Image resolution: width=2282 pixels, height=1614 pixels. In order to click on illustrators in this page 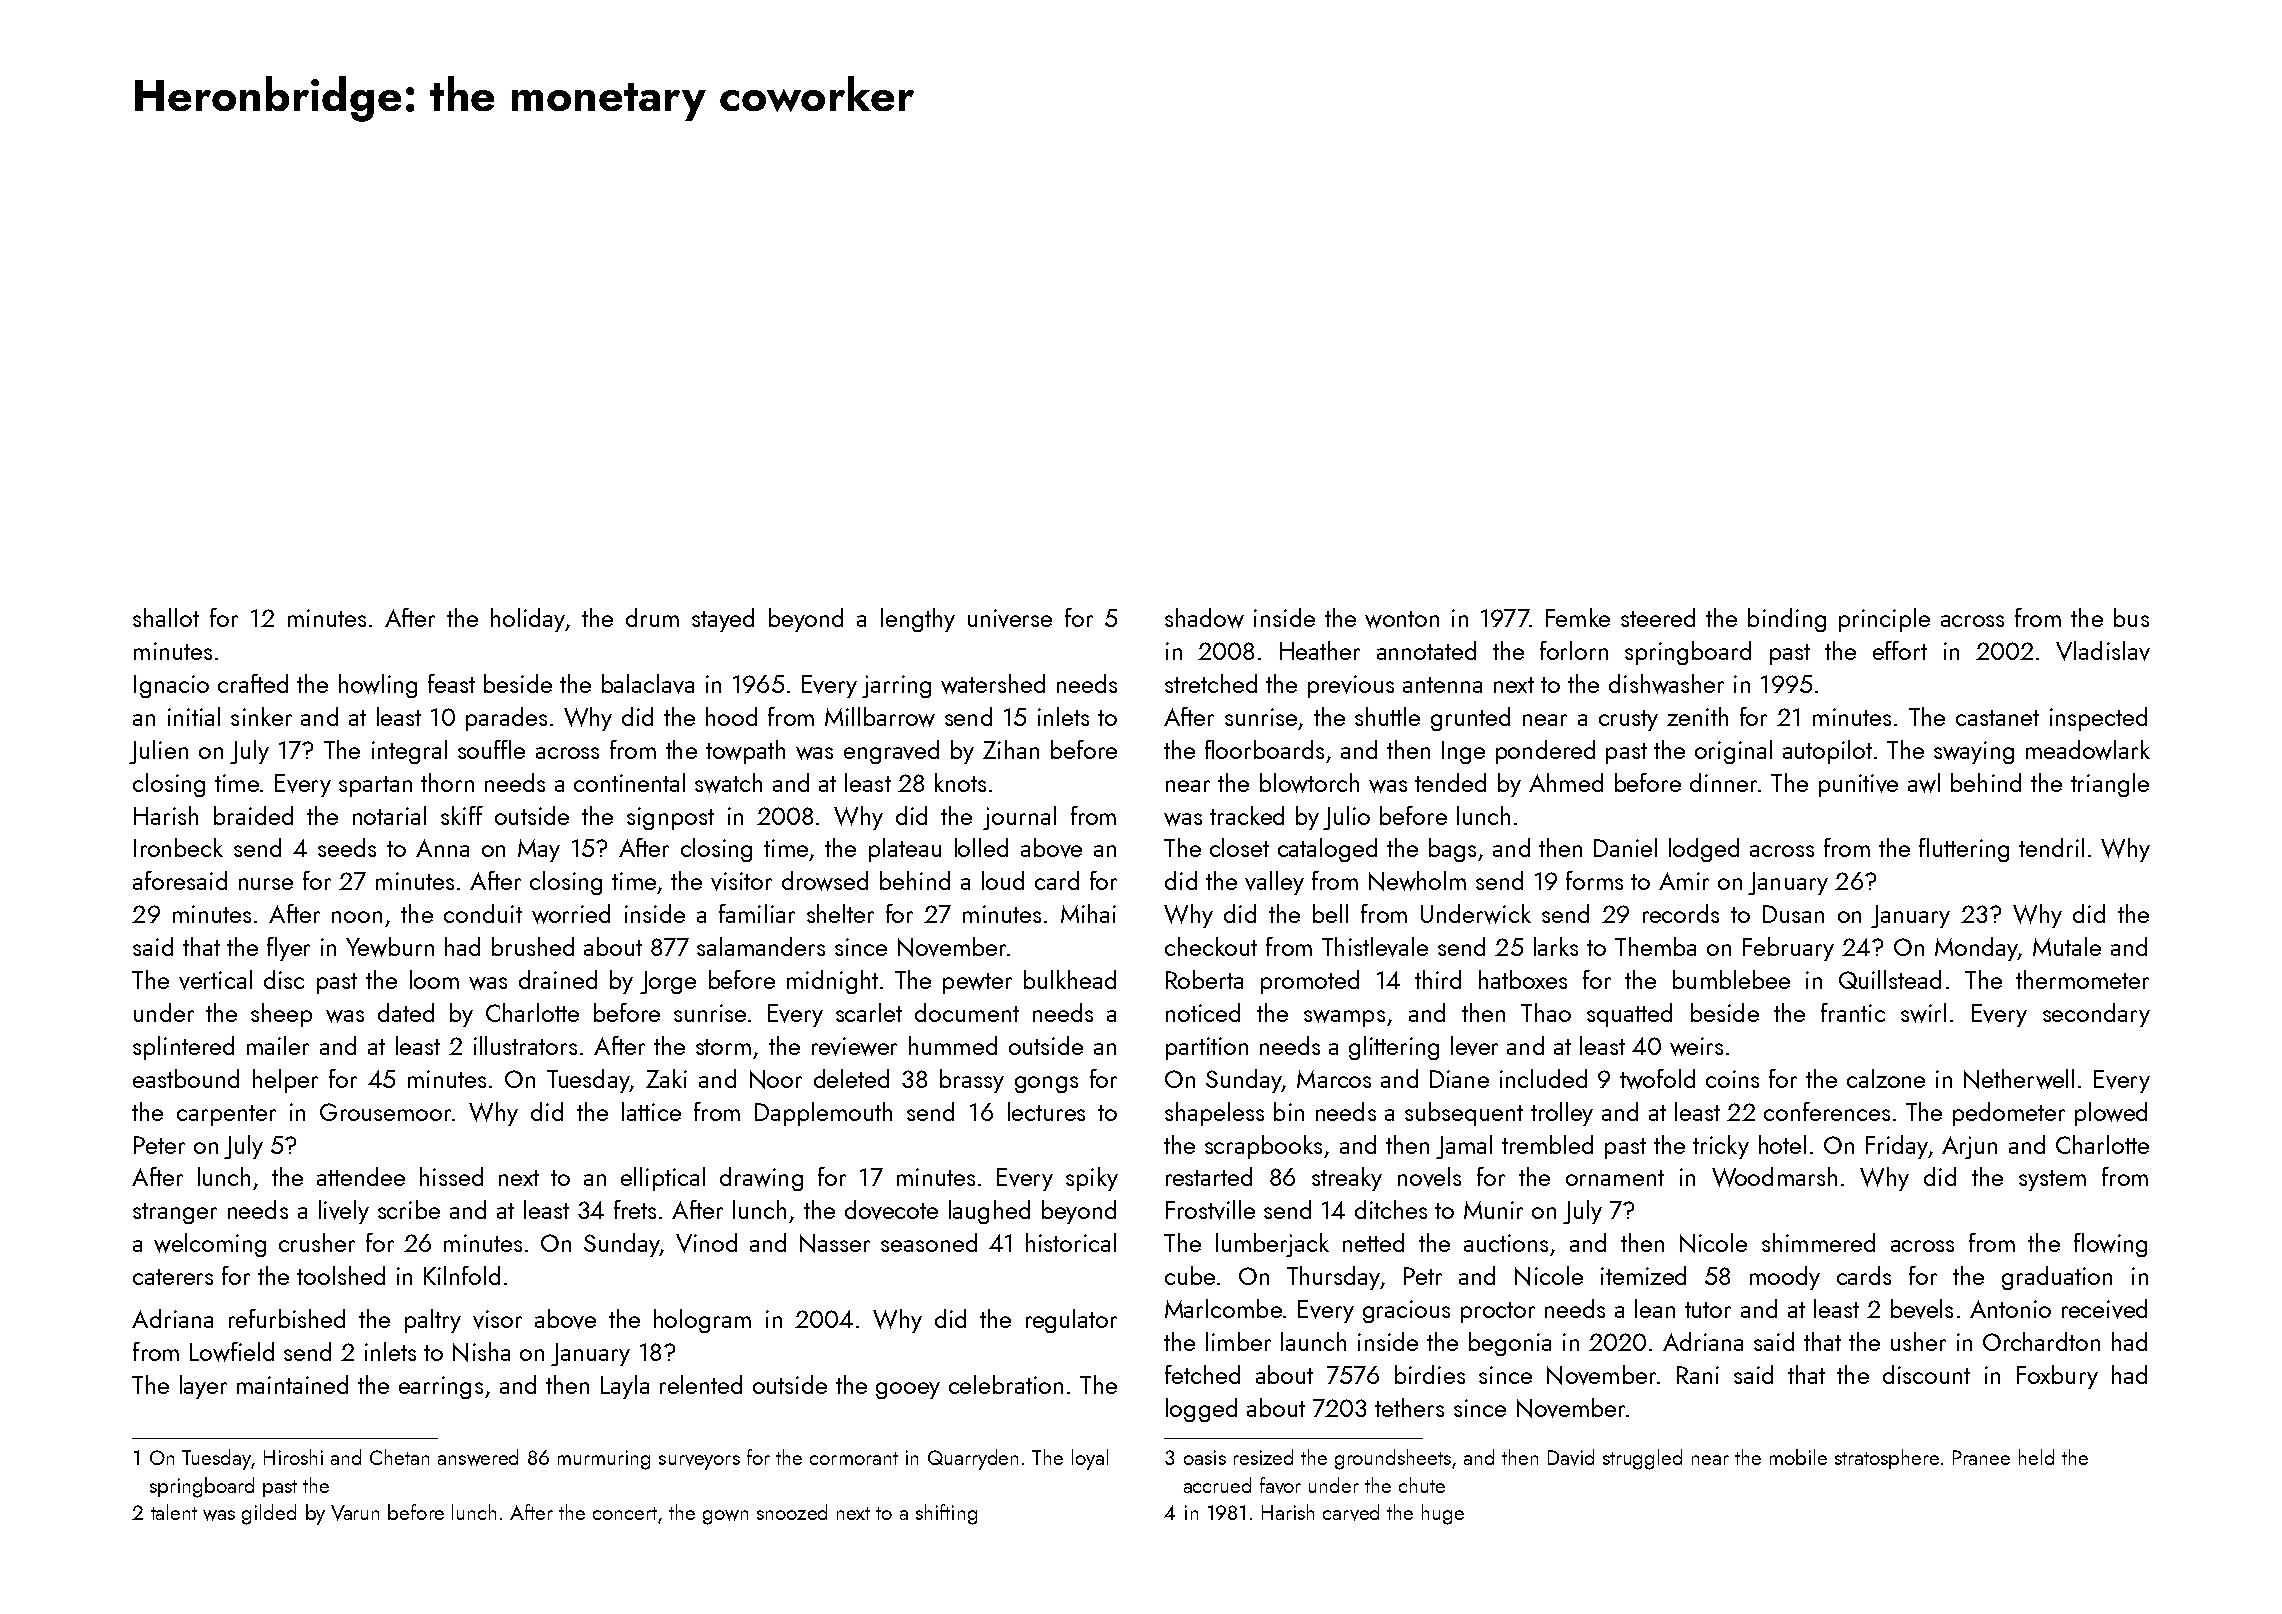, I will do `click(525, 1045)`.
